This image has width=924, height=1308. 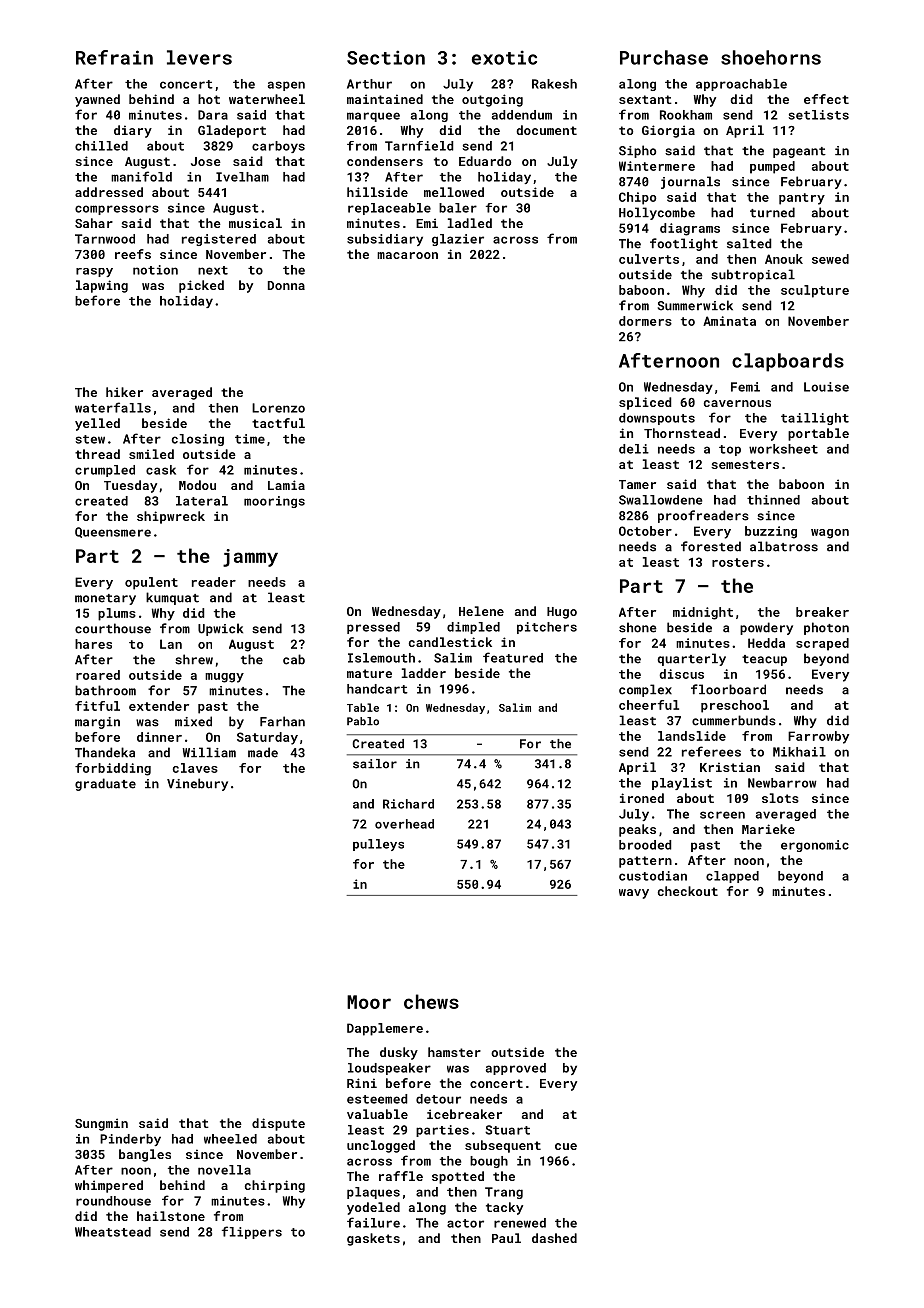 I want to click on exotic, so click(x=504, y=57).
